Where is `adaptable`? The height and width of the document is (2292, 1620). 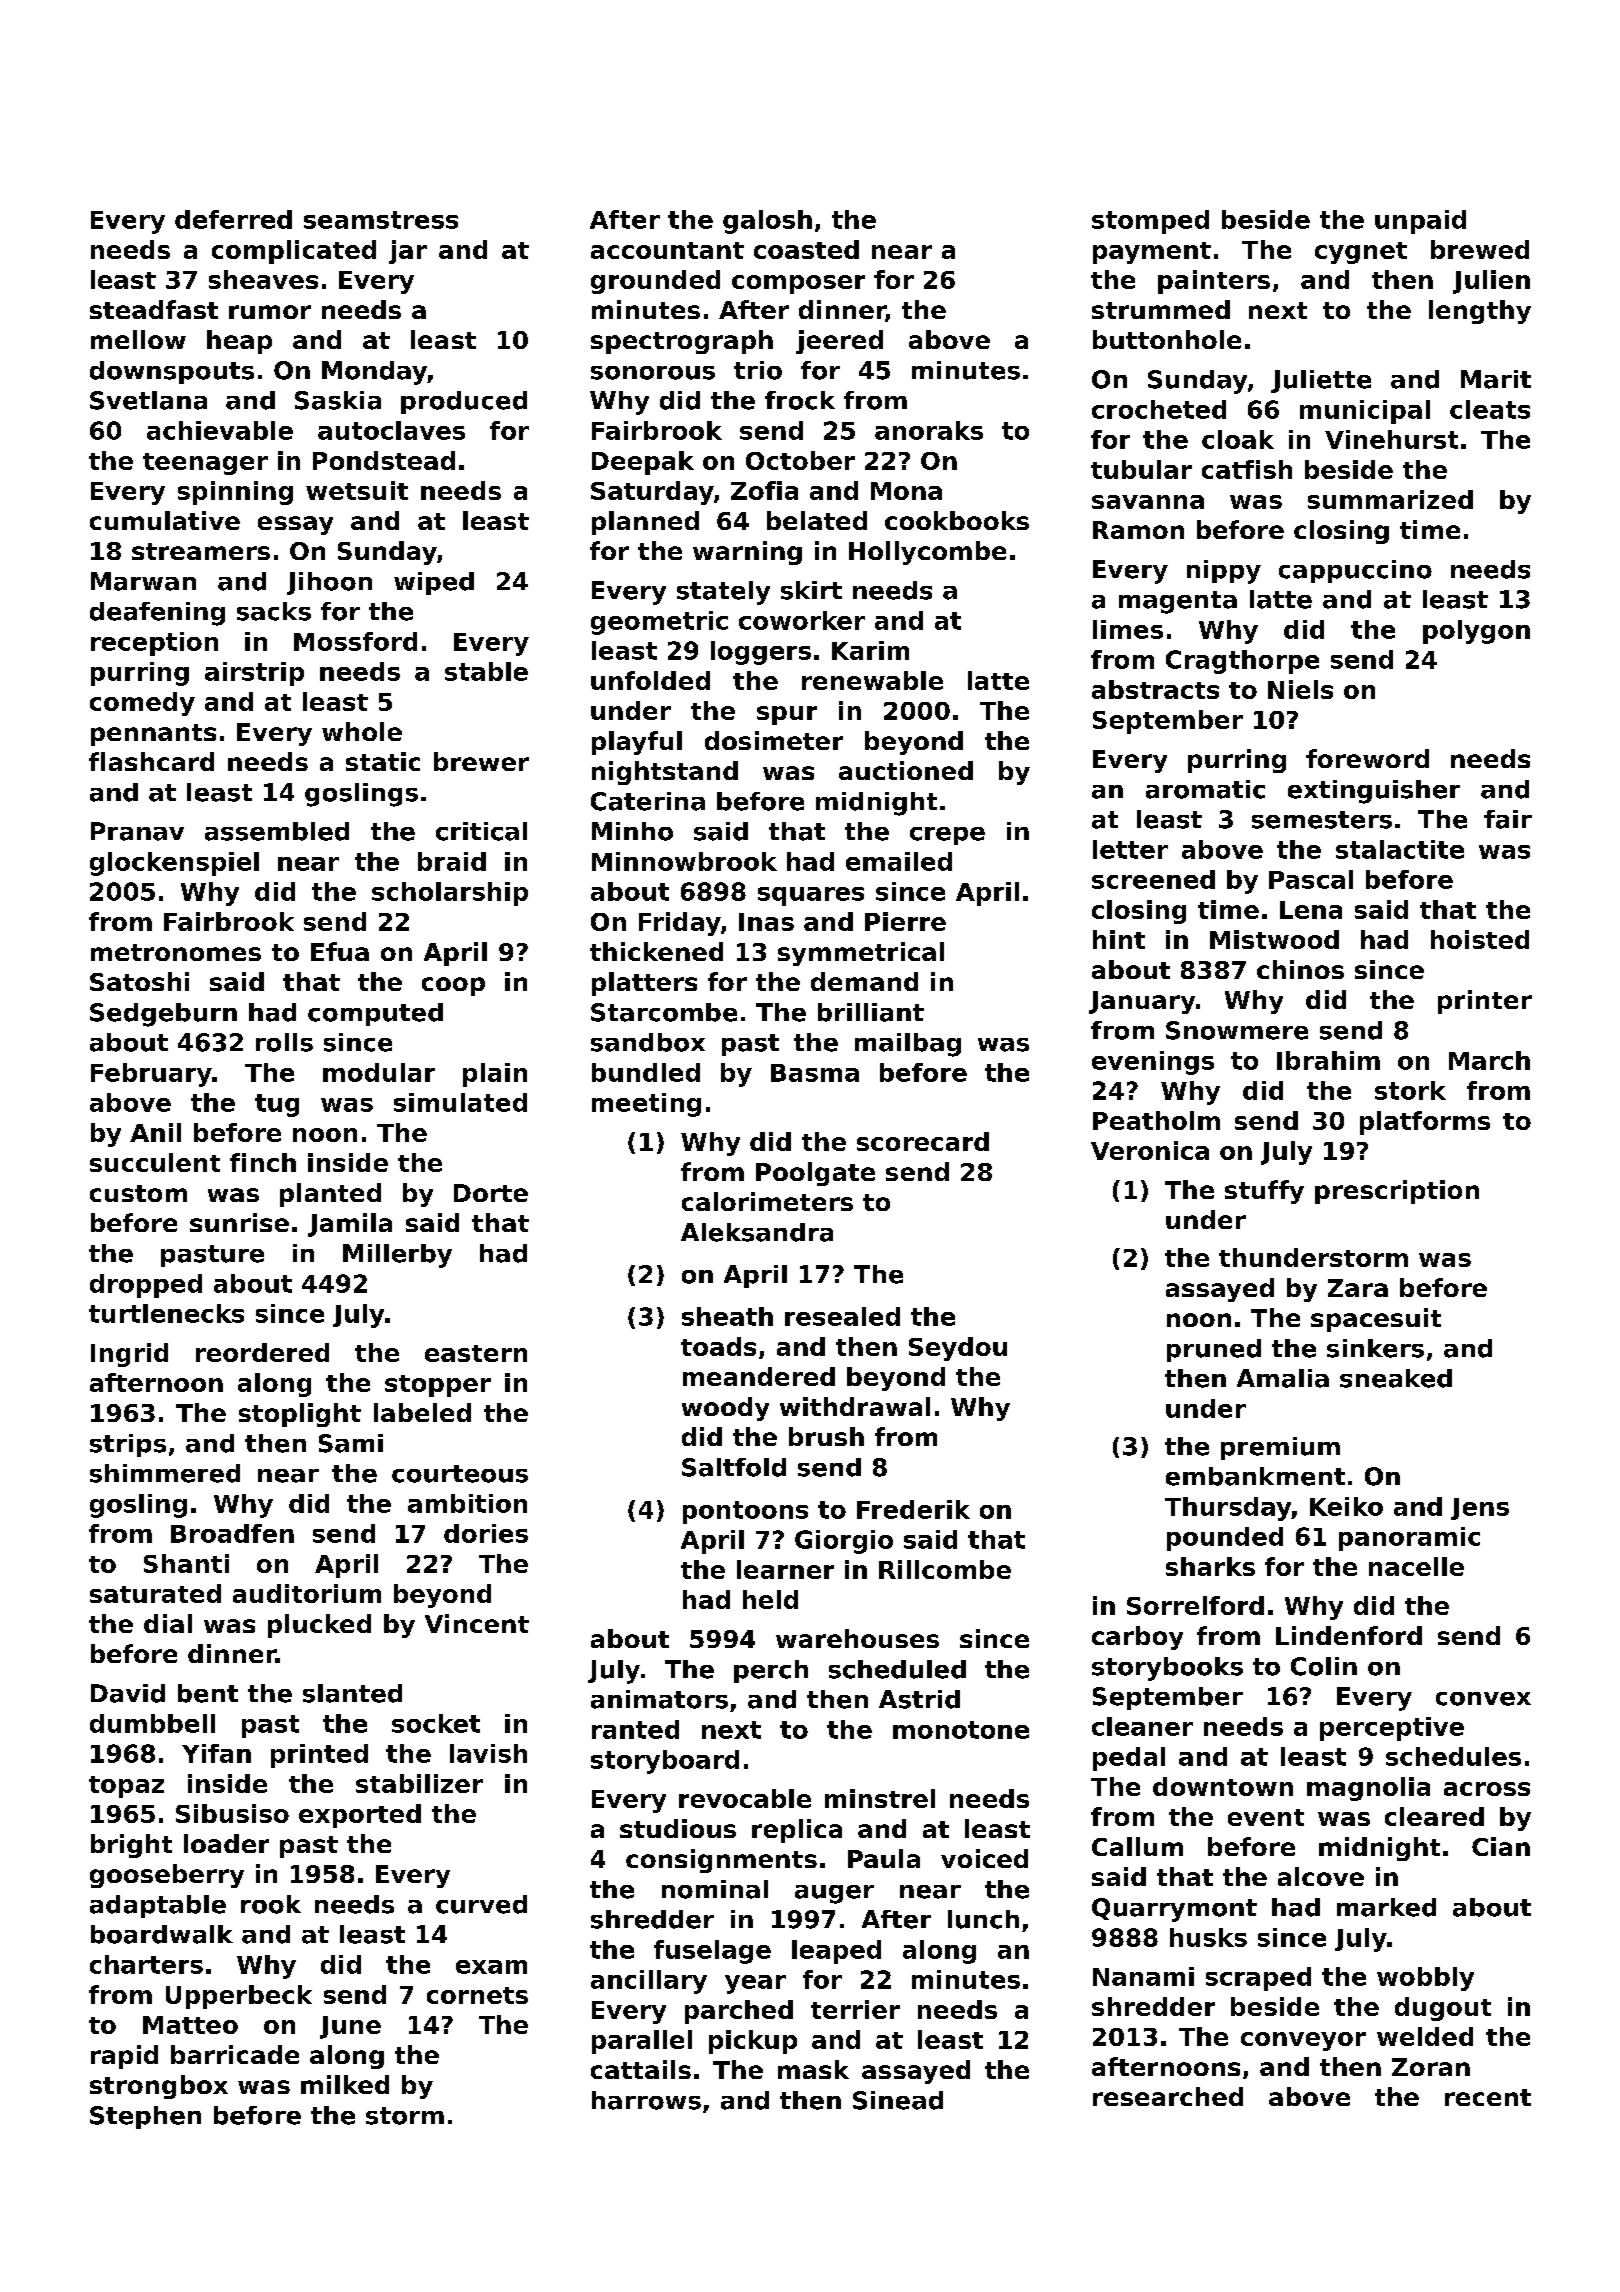
adaptable is located at coordinates (158, 1906).
